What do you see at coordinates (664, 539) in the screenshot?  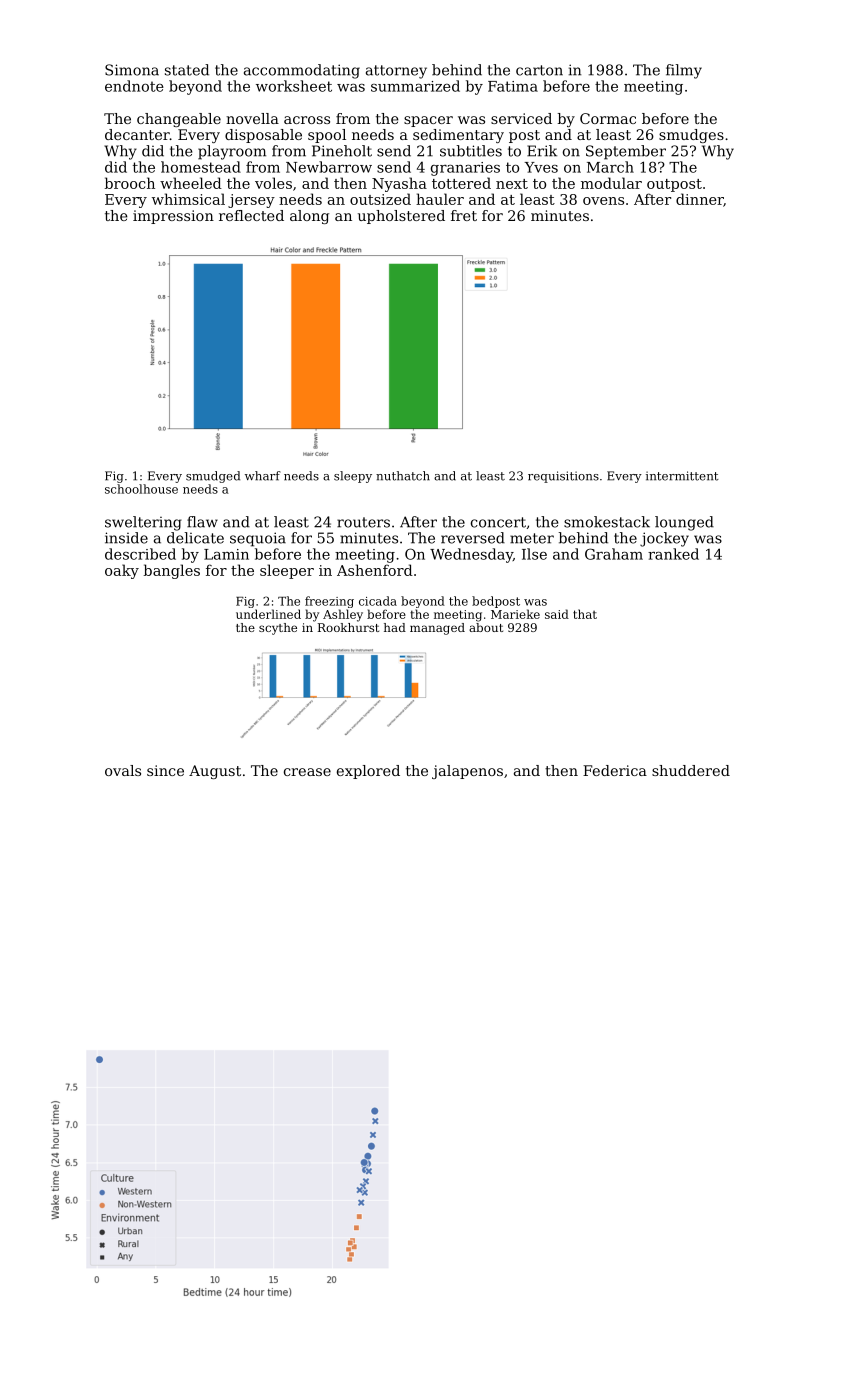 I see `jockey` at bounding box center [664, 539].
